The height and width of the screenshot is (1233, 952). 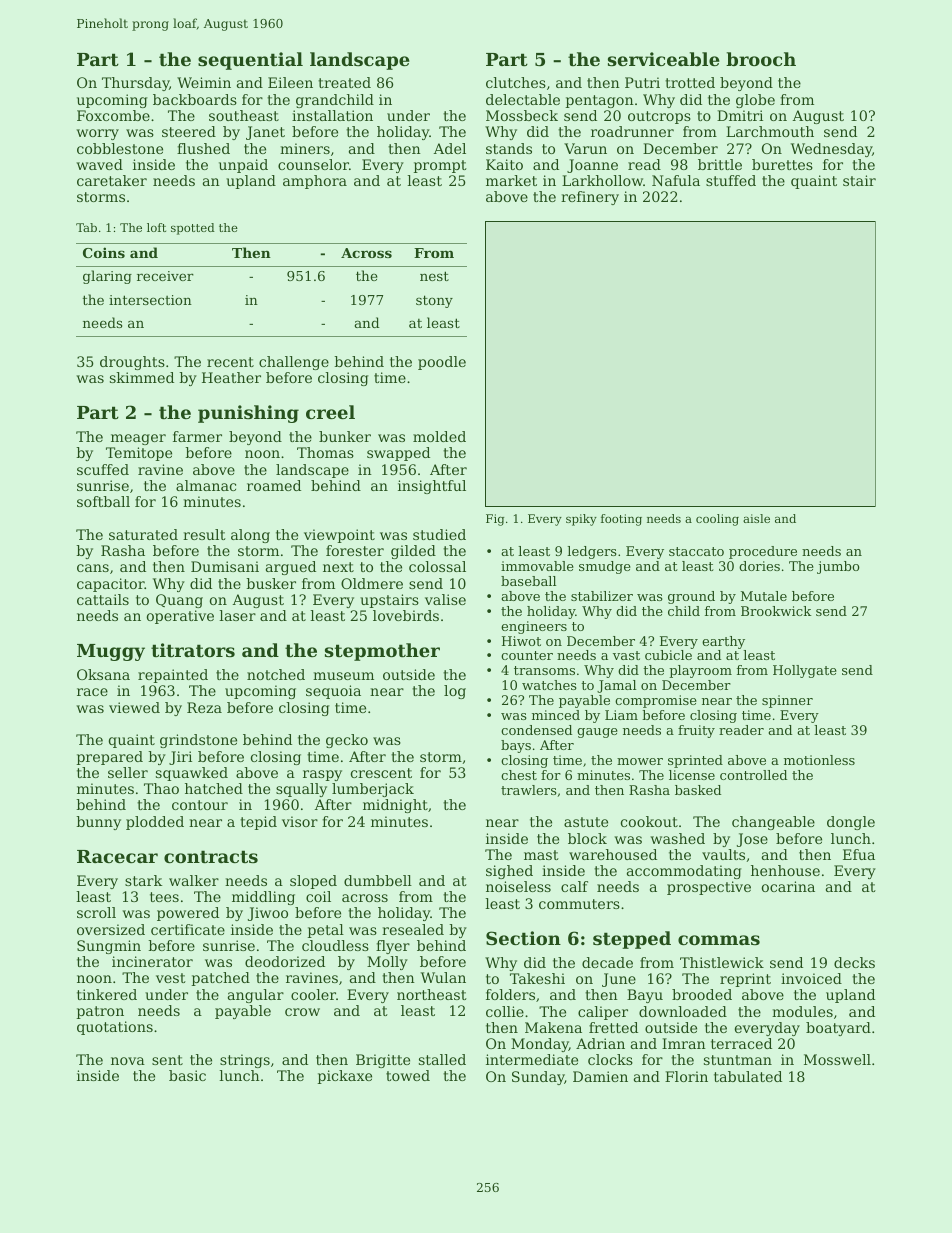 I want to click on Foxcombe, so click(x=113, y=115).
